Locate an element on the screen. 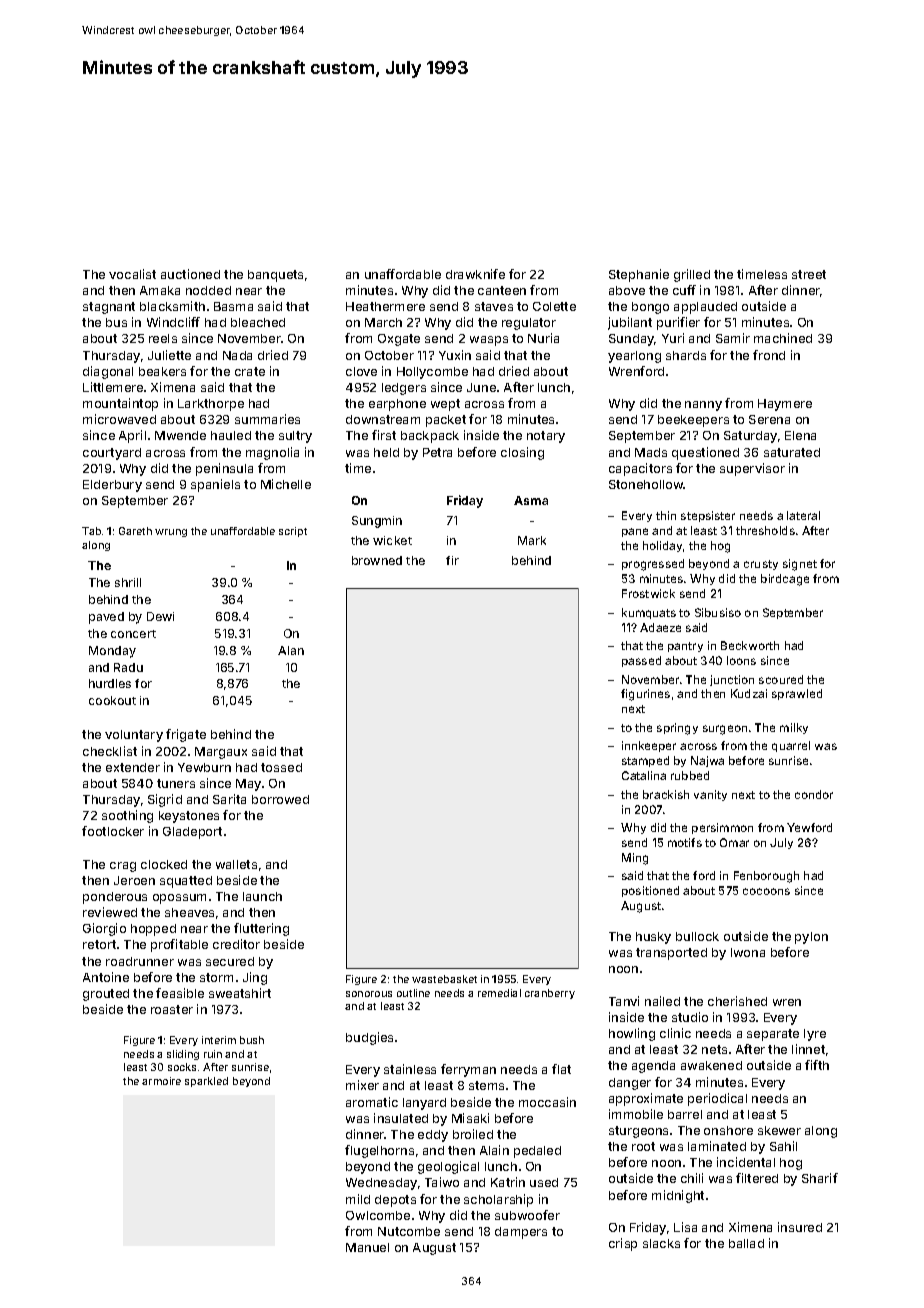 This screenshot has width=924, height=1308. mountaintop is located at coordinates (120, 404).
